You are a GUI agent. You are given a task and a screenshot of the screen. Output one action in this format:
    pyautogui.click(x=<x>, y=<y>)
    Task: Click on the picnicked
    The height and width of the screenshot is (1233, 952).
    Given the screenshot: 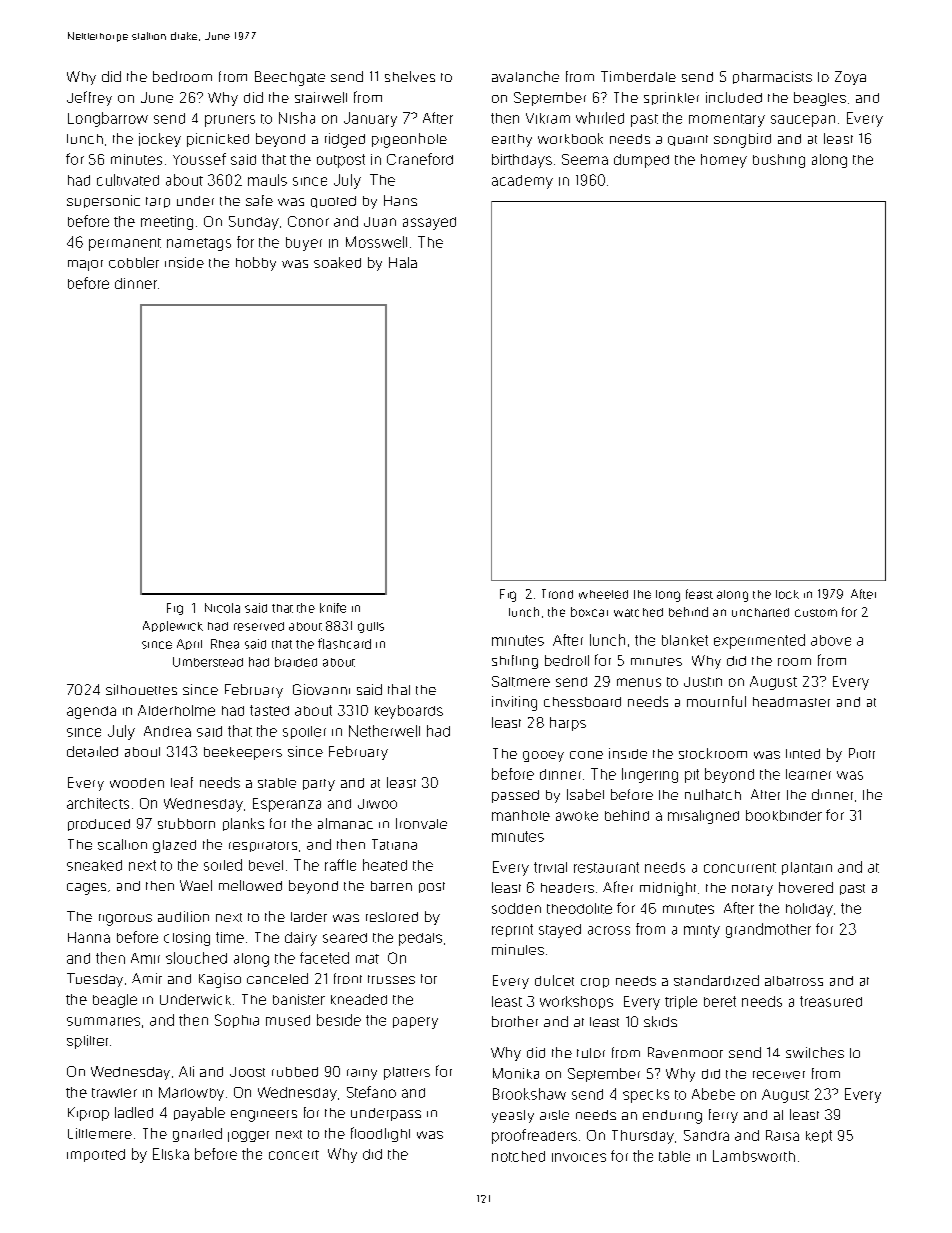 What is the action you would take?
    pyautogui.click(x=218, y=140)
